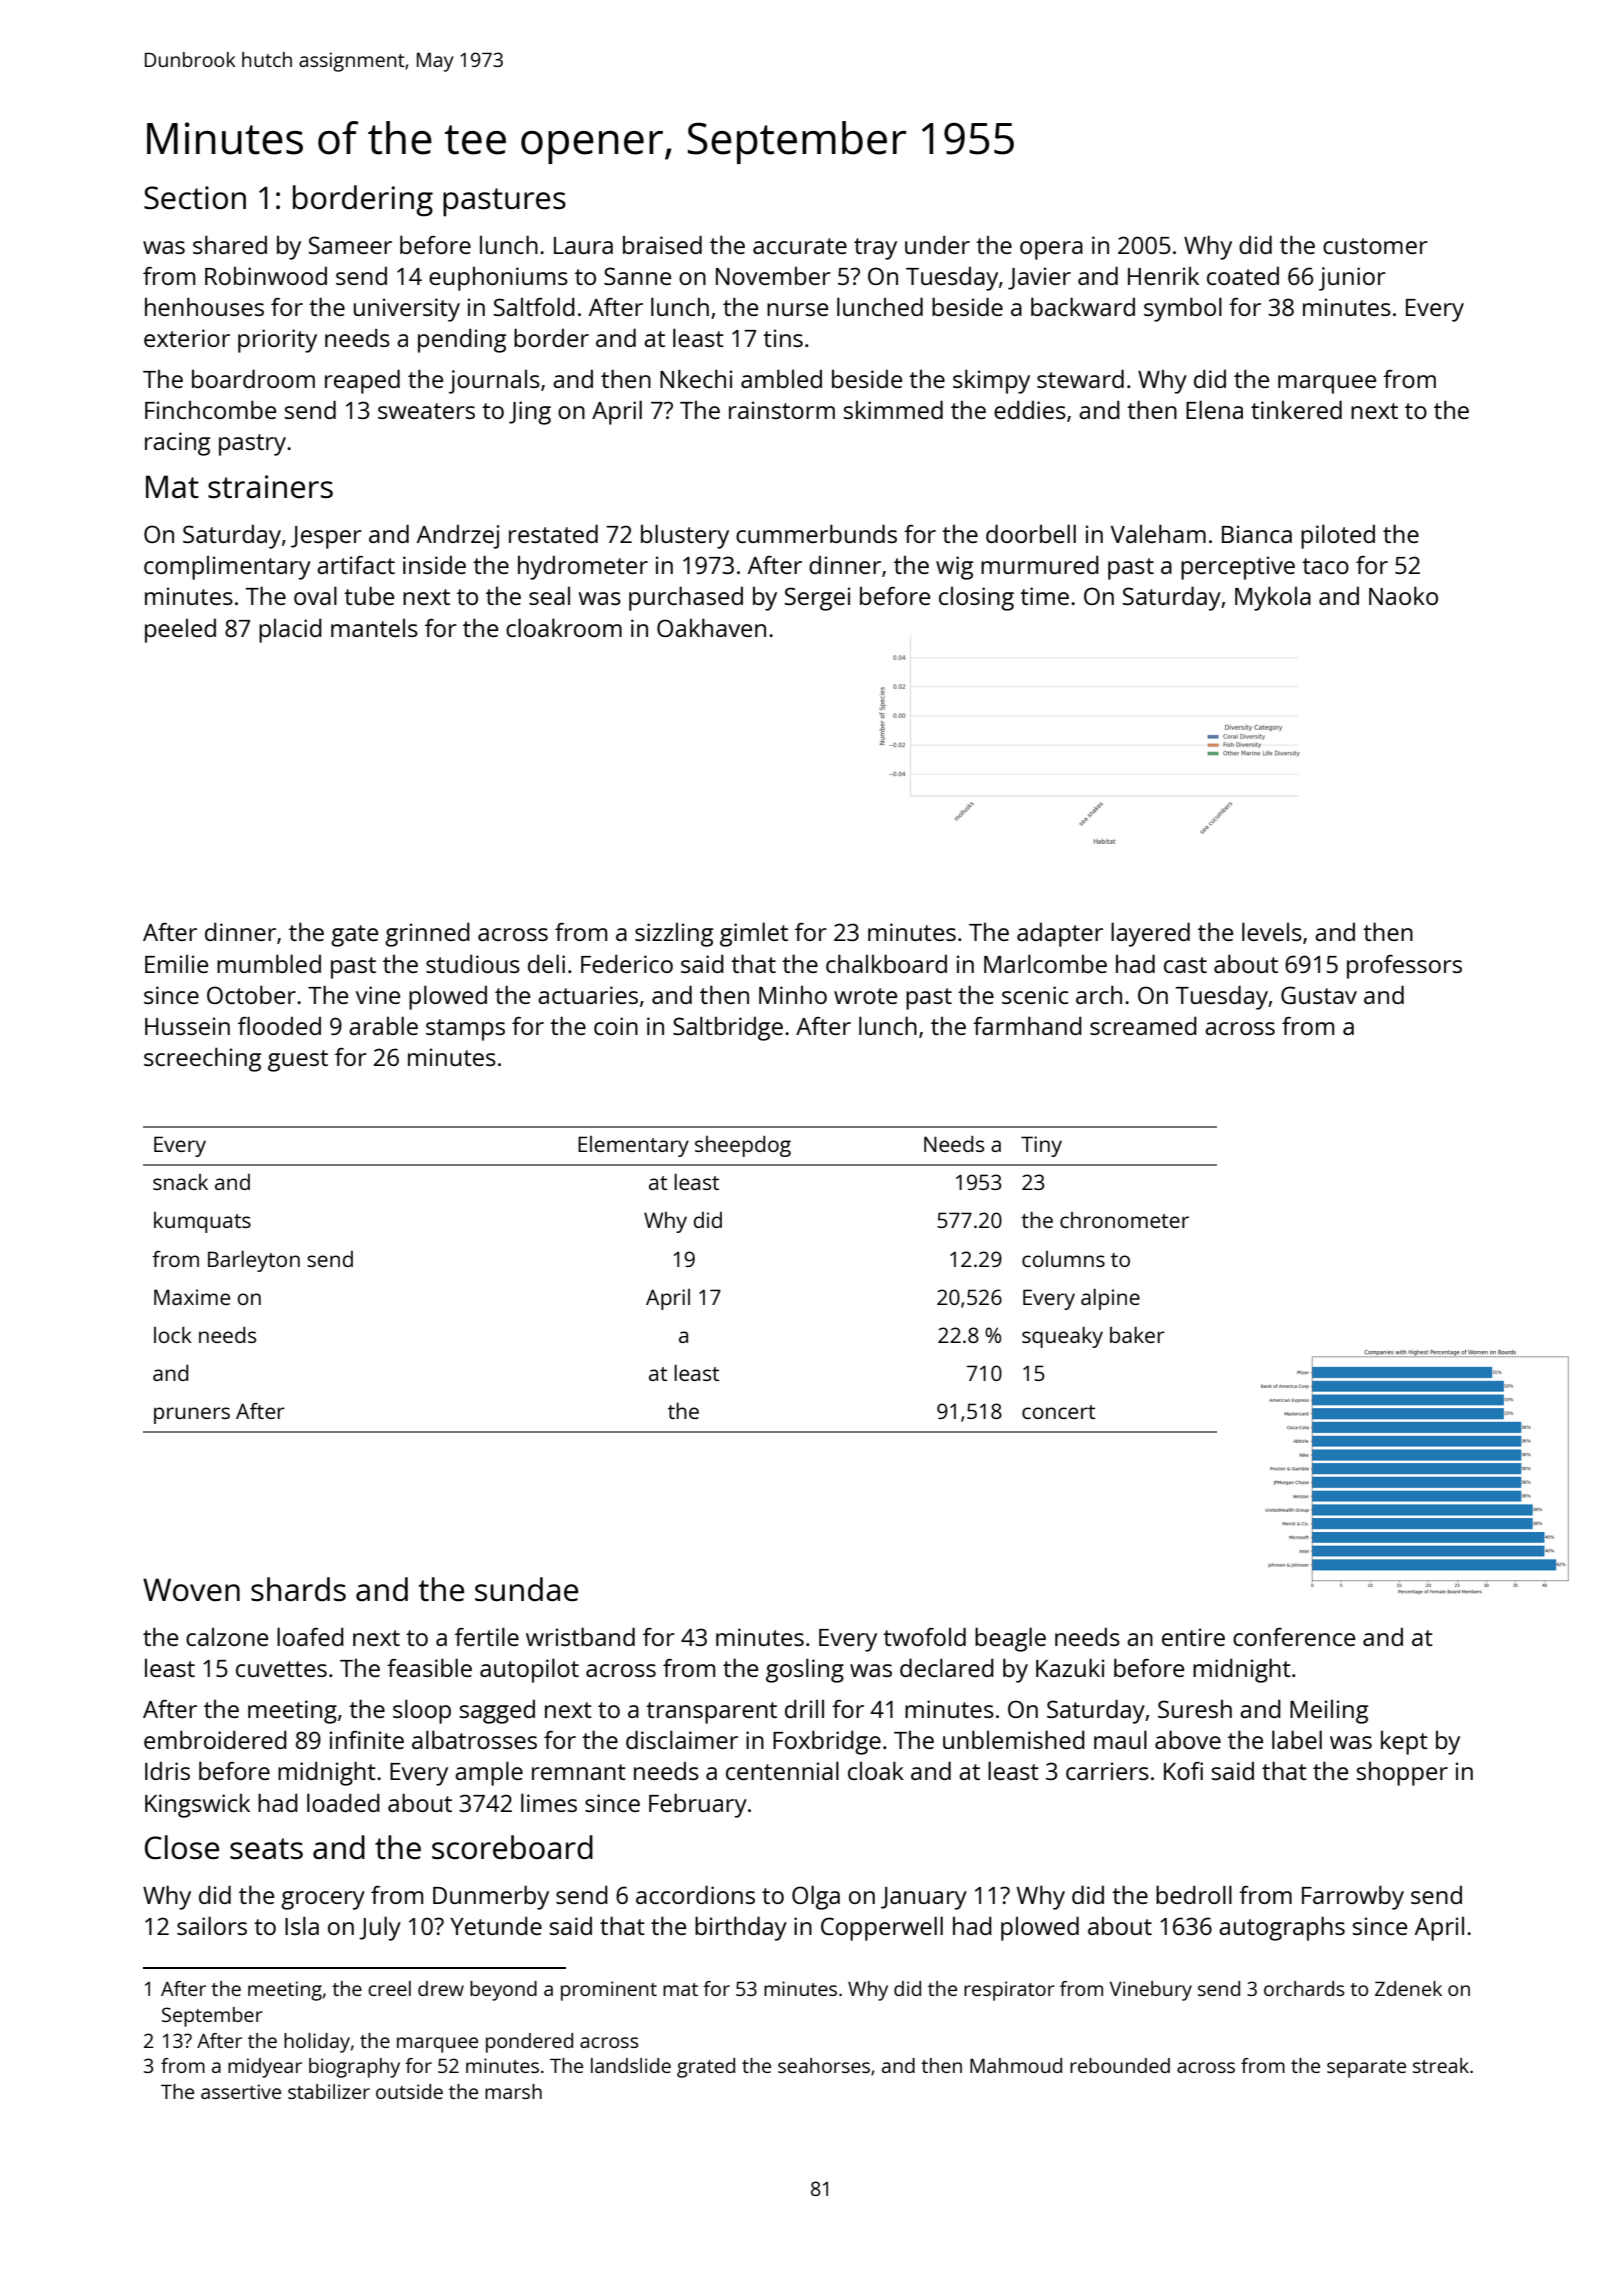 This screenshot has height=2292, width=1620. I want to click on sheepdog, so click(743, 1146).
